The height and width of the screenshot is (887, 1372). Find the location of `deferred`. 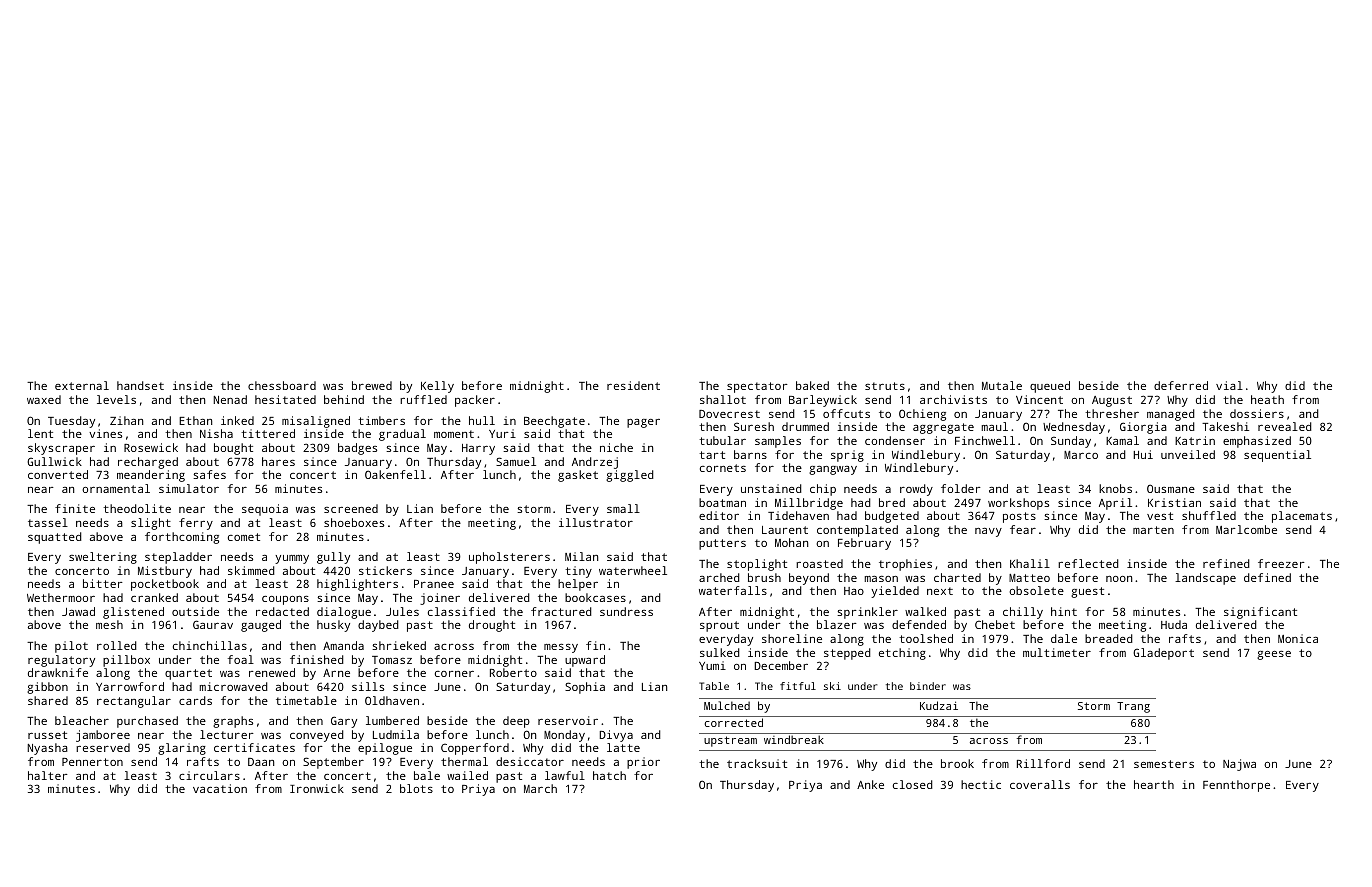

deferred is located at coordinates (1181, 385).
